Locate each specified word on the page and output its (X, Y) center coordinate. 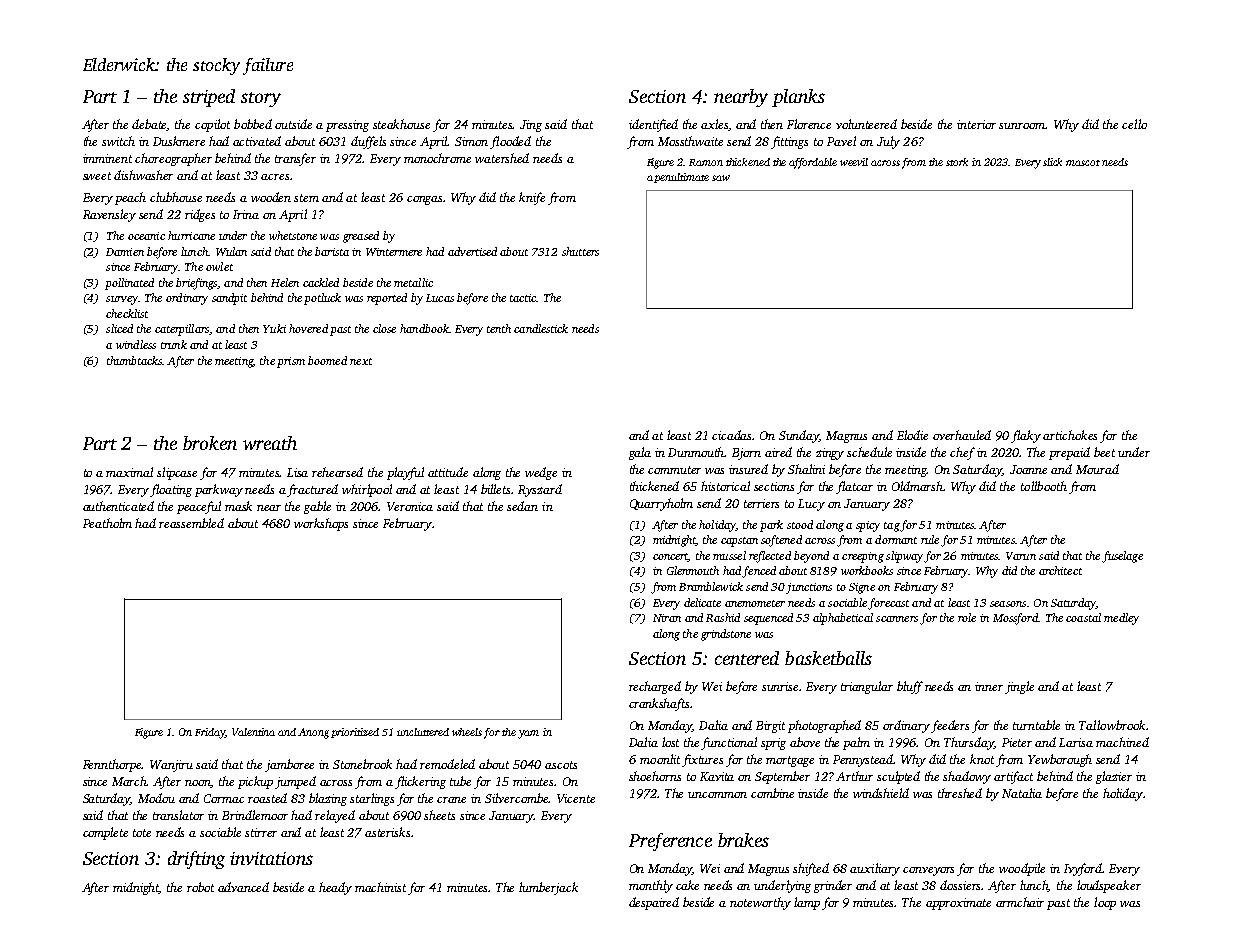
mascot (1083, 163)
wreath (270, 443)
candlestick (541, 328)
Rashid (723, 617)
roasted (267, 798)
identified (653, 125)
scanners (897, 619)
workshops (321, 524)
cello (1134, 124)
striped (209, 98)
